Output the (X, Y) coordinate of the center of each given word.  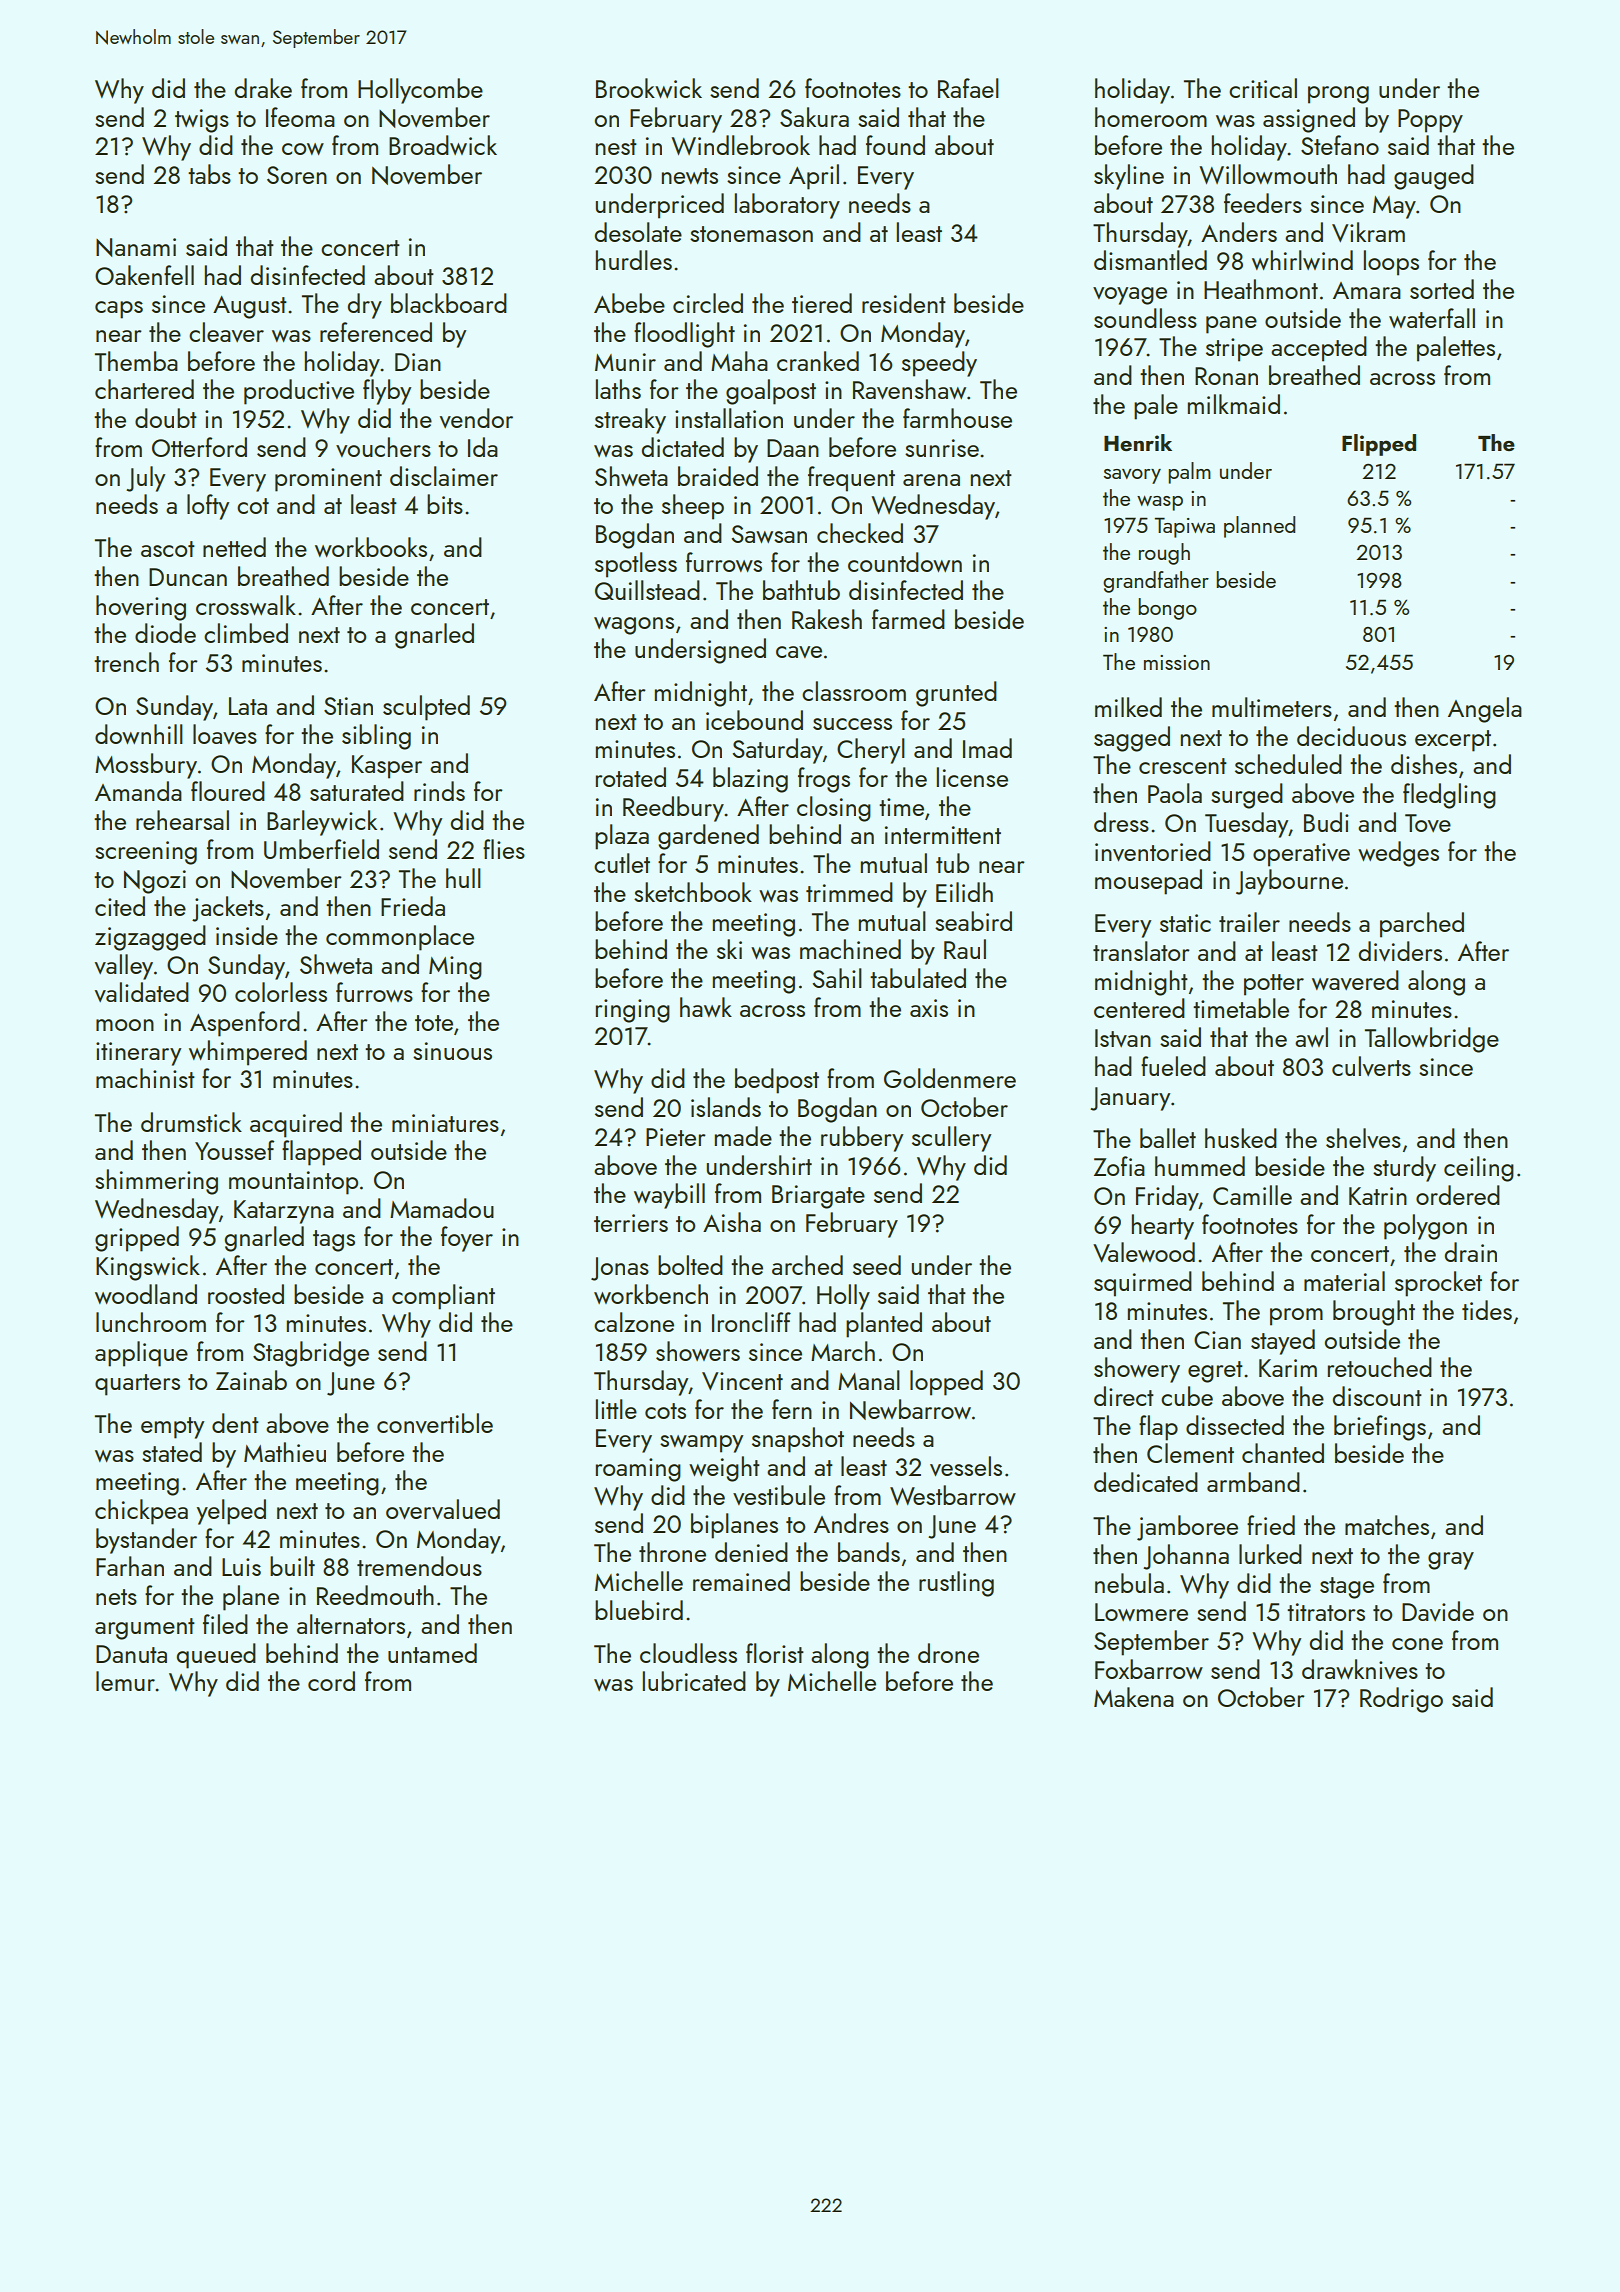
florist (775, 1653)
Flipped (1379, 445)
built (292, 1566)
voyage (1130, 296)
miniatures (445, 1123)
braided (718, 476)
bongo (1167, 609)
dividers (1400, 951)
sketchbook (693, 892)
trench (126, 662)
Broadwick (443, 145)
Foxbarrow (1149, 1669)
